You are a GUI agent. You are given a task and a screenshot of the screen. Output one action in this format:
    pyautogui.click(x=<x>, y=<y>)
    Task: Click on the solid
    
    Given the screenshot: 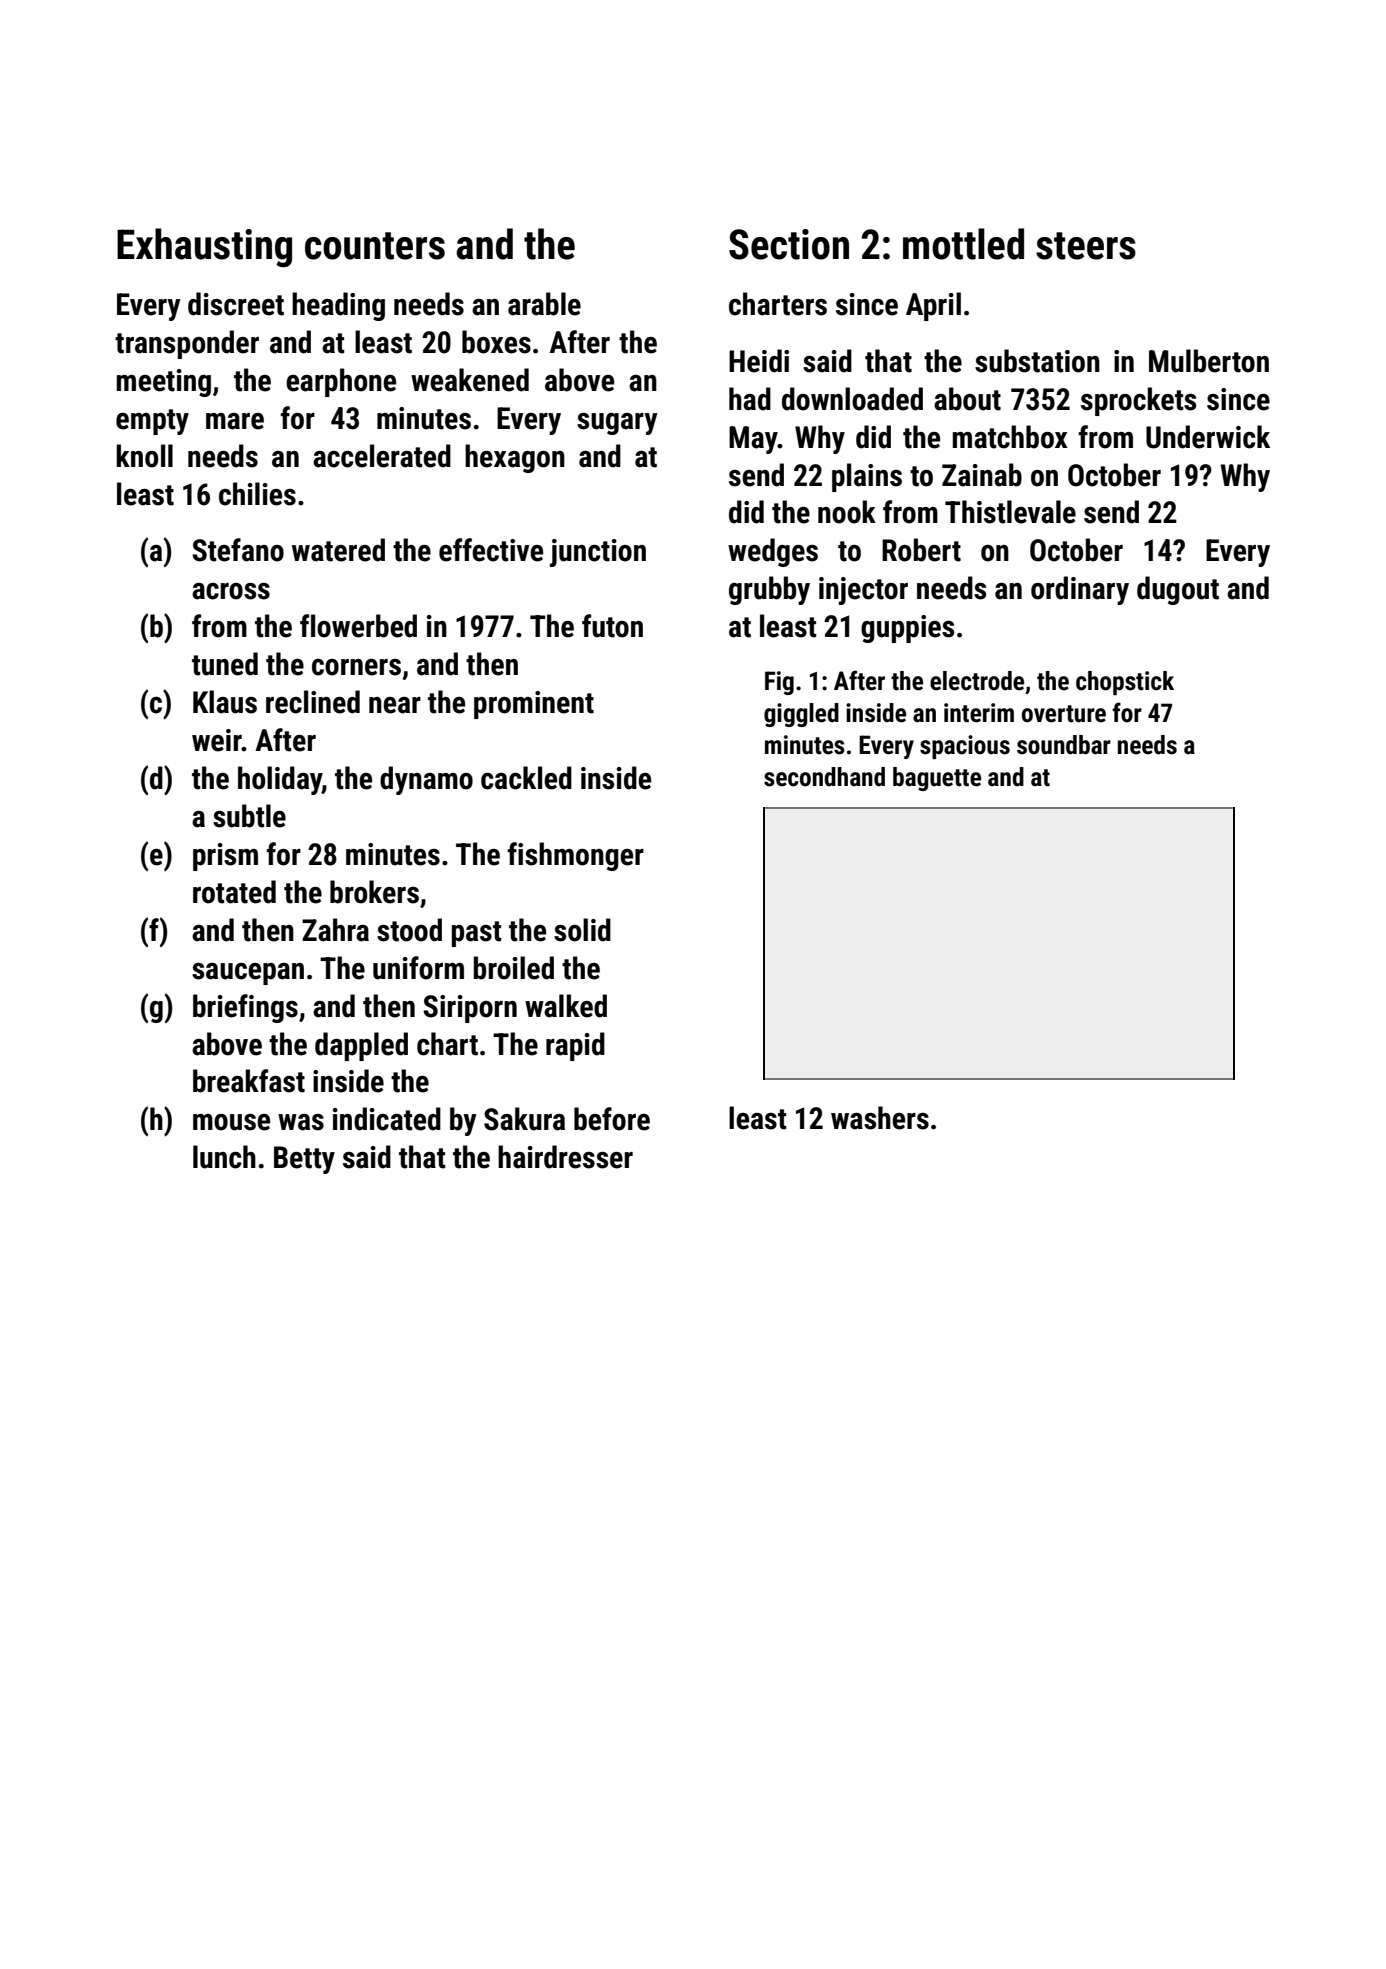 What is the action you would take?
    pyautogui.click(x=582, y=930)
